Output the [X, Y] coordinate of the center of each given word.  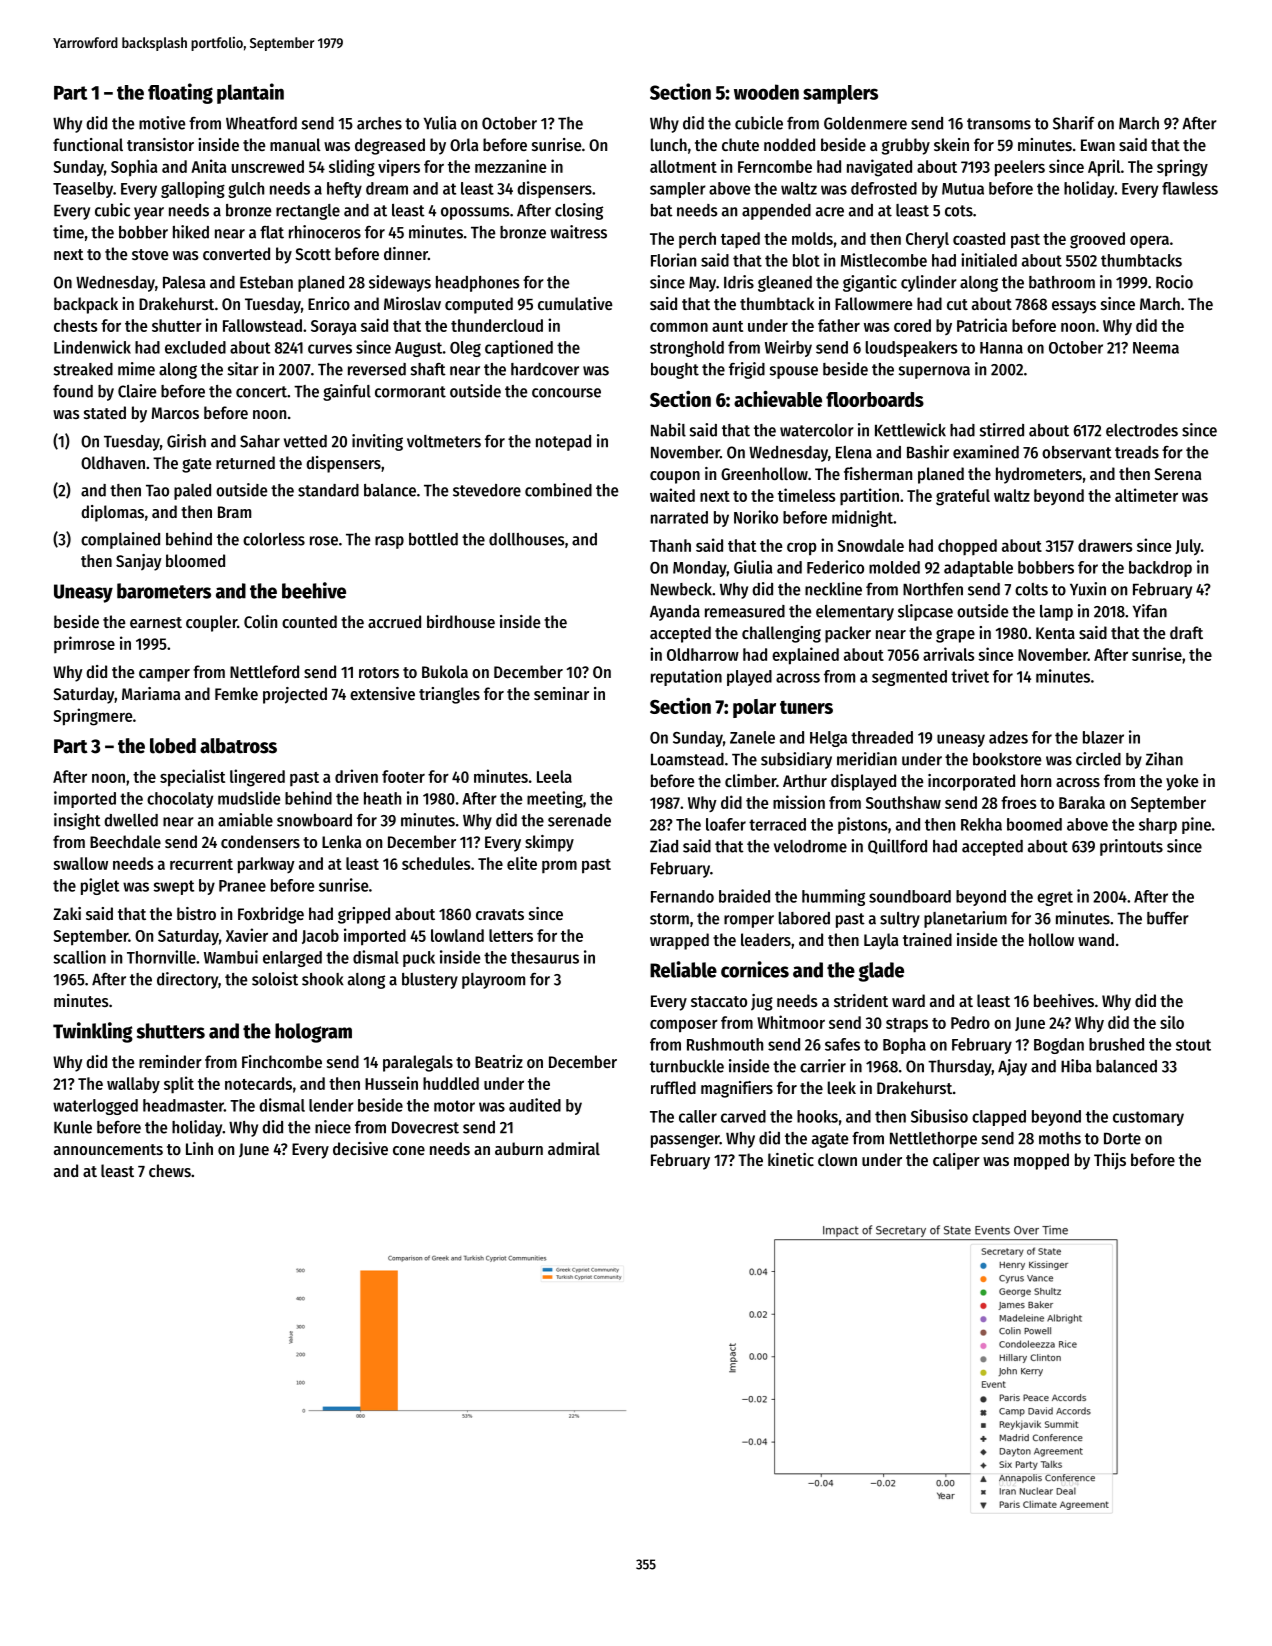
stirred [1002, 430]
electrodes [1142, 430]
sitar [243, 369]
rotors [379, 672]
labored [804, 918]
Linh [199, 1148]
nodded [789, 144]
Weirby [788, 348]
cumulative [575, 303]
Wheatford [261, 123]
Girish [186, 441]
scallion [79, 957]
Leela [554, 776]
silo [1172, 1022]
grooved [1097, 240]
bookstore [1007, 759]
